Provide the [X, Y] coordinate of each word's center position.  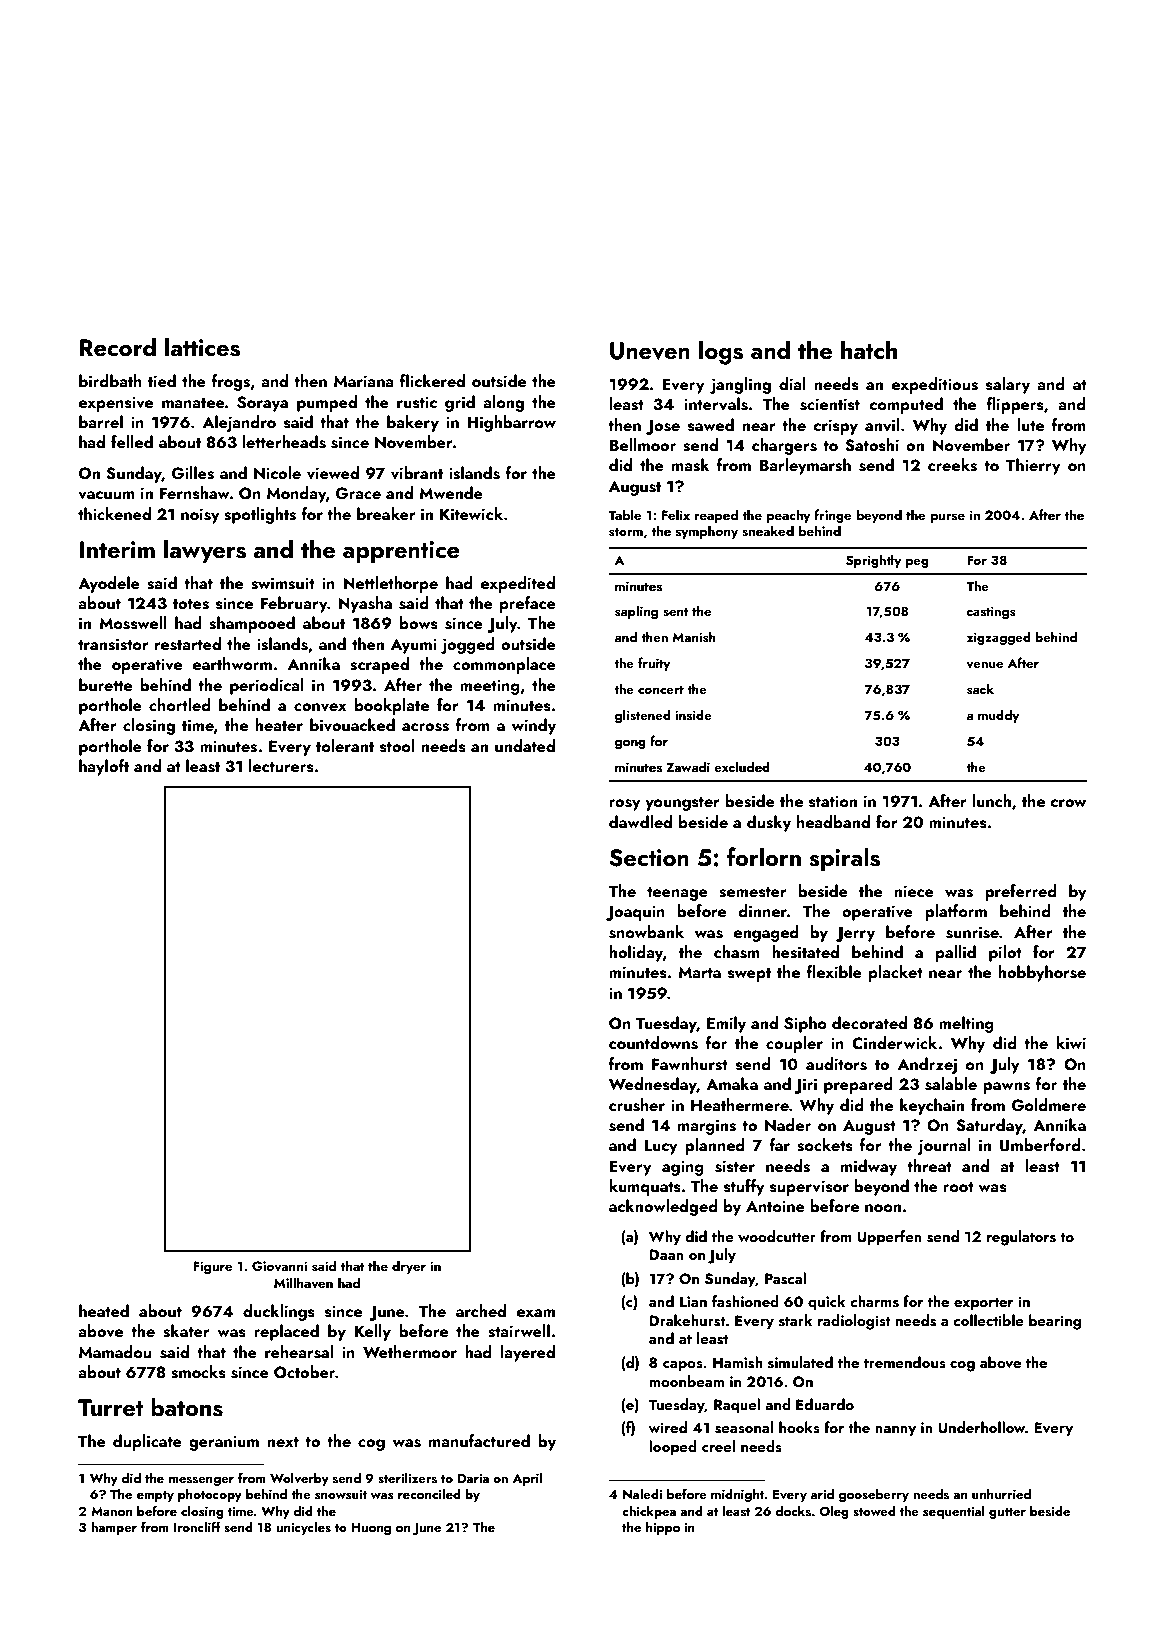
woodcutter [777, 1236]
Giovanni [279, 1266]
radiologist [854, 1322]
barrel [101, 421]
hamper [114, 1528]
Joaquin [635, 913]
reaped [716, 516]
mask [691, 465]
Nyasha [365, 604]
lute [1030, 424]
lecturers [281, 766]
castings [991, 612]
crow [1068, 803]
